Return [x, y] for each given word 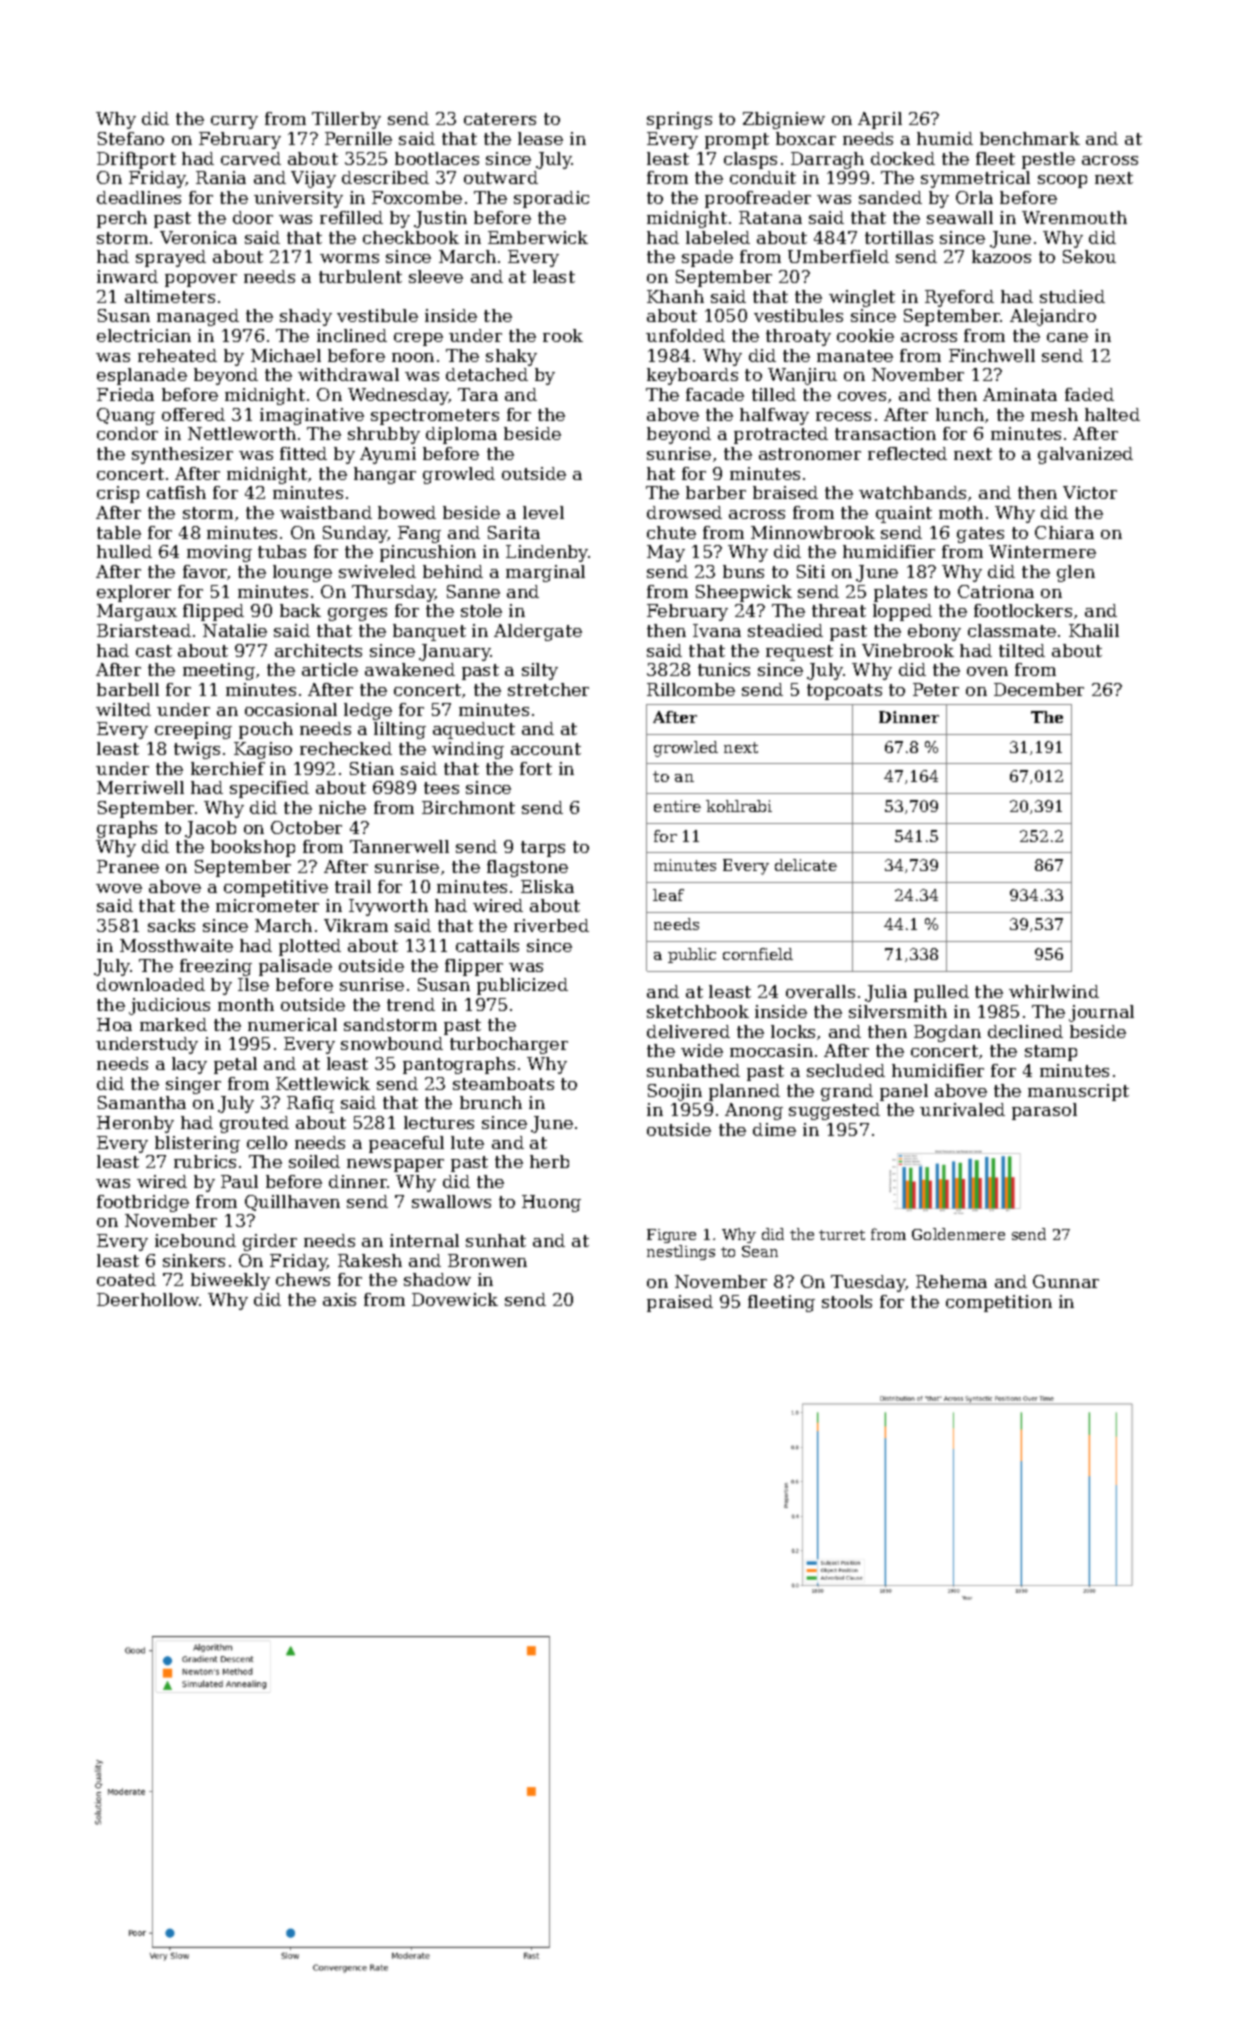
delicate [806, 865]
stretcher [548, 689]
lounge [302, 573]
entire [677, 806]
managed [198, 317]
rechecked [346, 748]
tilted [1022, 650]
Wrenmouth [1074, 217]
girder [270, 1242]
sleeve [436, 276]
